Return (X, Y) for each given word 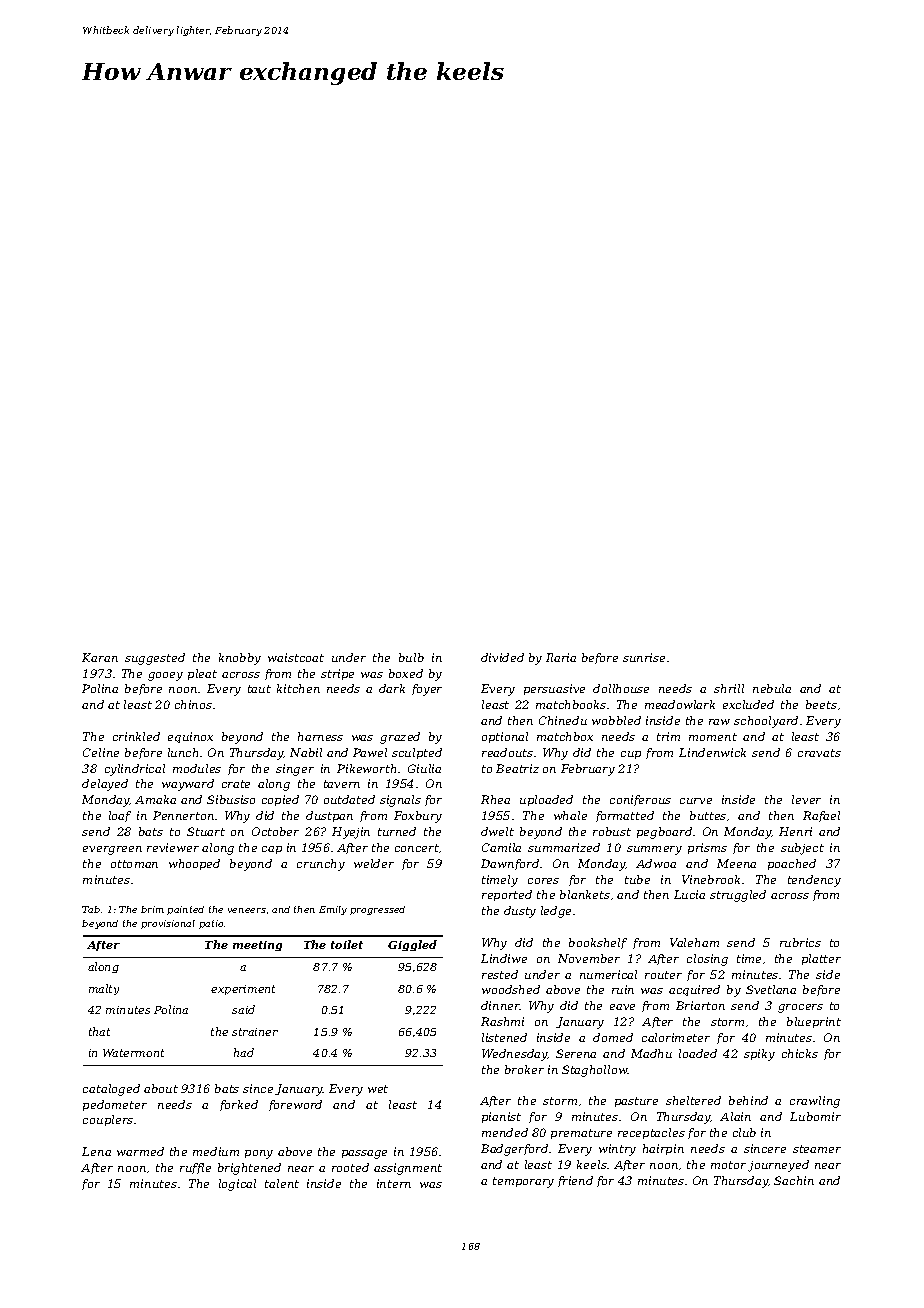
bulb (411, 657)
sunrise (644, 657)
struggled (738, 896)
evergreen (112, 850)
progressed (377, 910)
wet (378, 1089)
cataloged (111, 1090)
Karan (100, 657)
